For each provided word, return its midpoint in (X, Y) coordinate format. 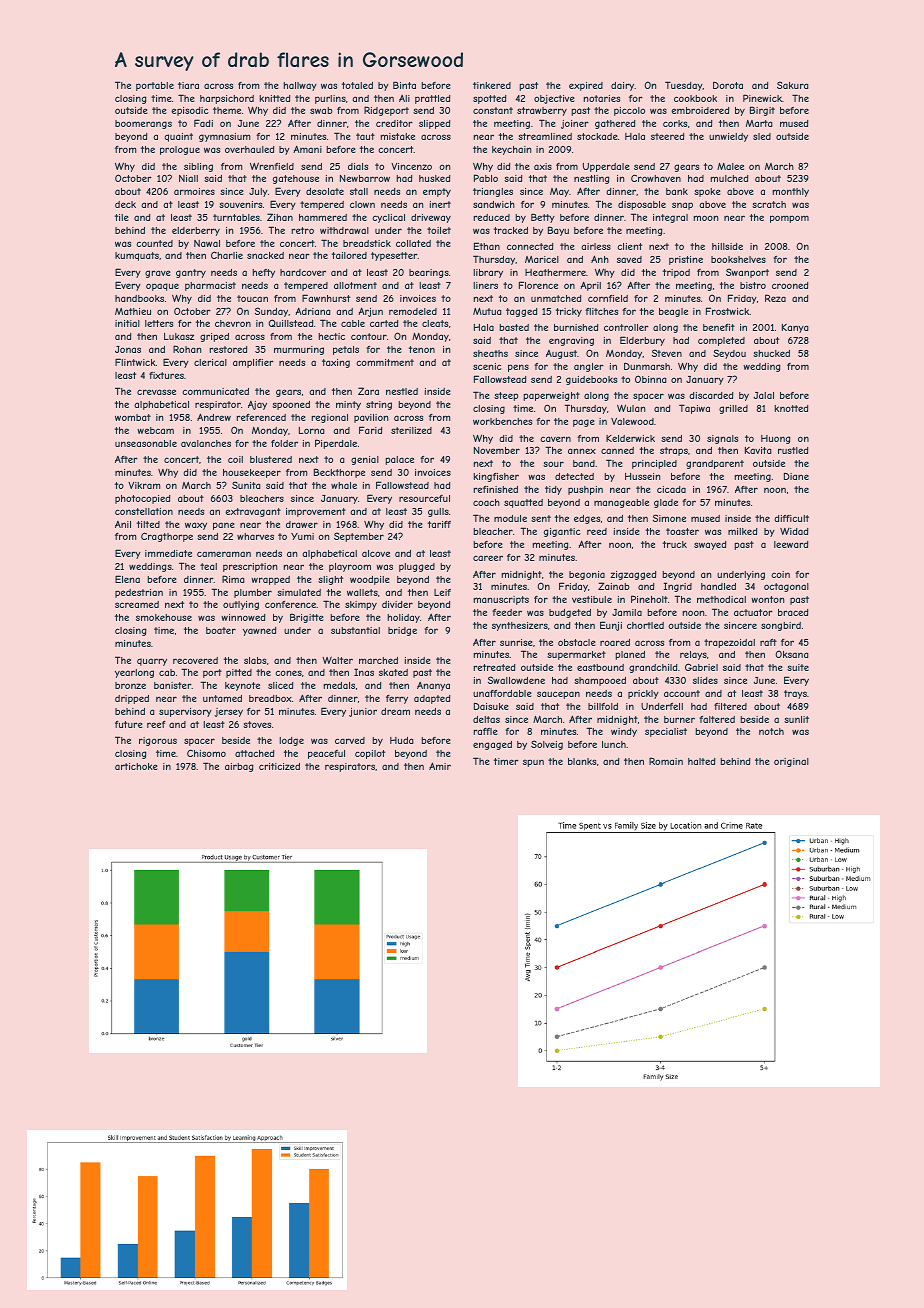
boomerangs (143, 124)
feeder (507, 612)
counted (154, 243)
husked (434, 178)
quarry (152, 662)
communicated (215, 391)
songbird (781, 626)
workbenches (502, 421)
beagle (673, 312)
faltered (717, 719)
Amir (440, 766)
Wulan (631, 408)
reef (156, 724)
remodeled (413, 311)
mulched (729, 178)
